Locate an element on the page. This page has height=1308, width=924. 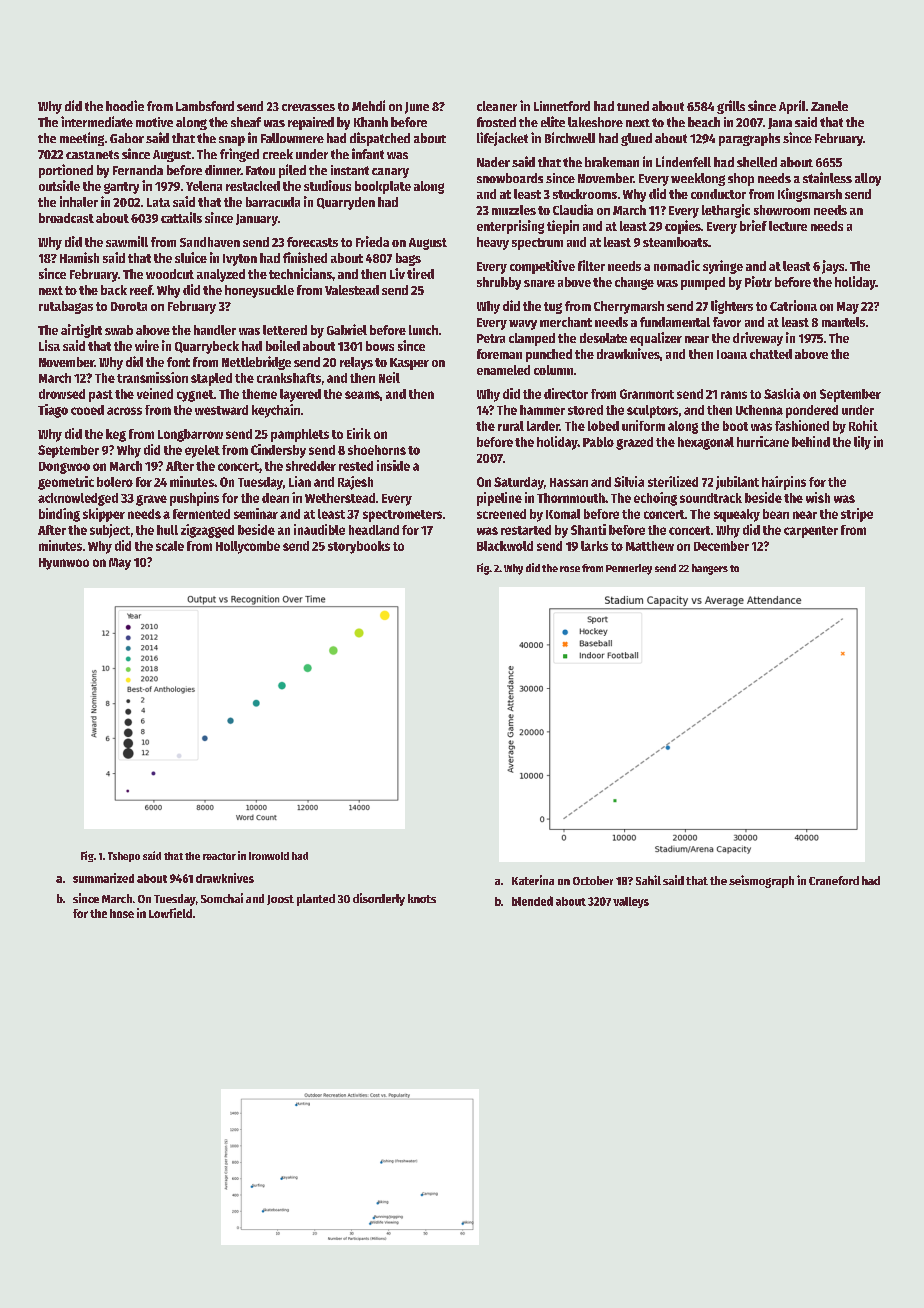
analyzed is located at coordinates (221, 275).
